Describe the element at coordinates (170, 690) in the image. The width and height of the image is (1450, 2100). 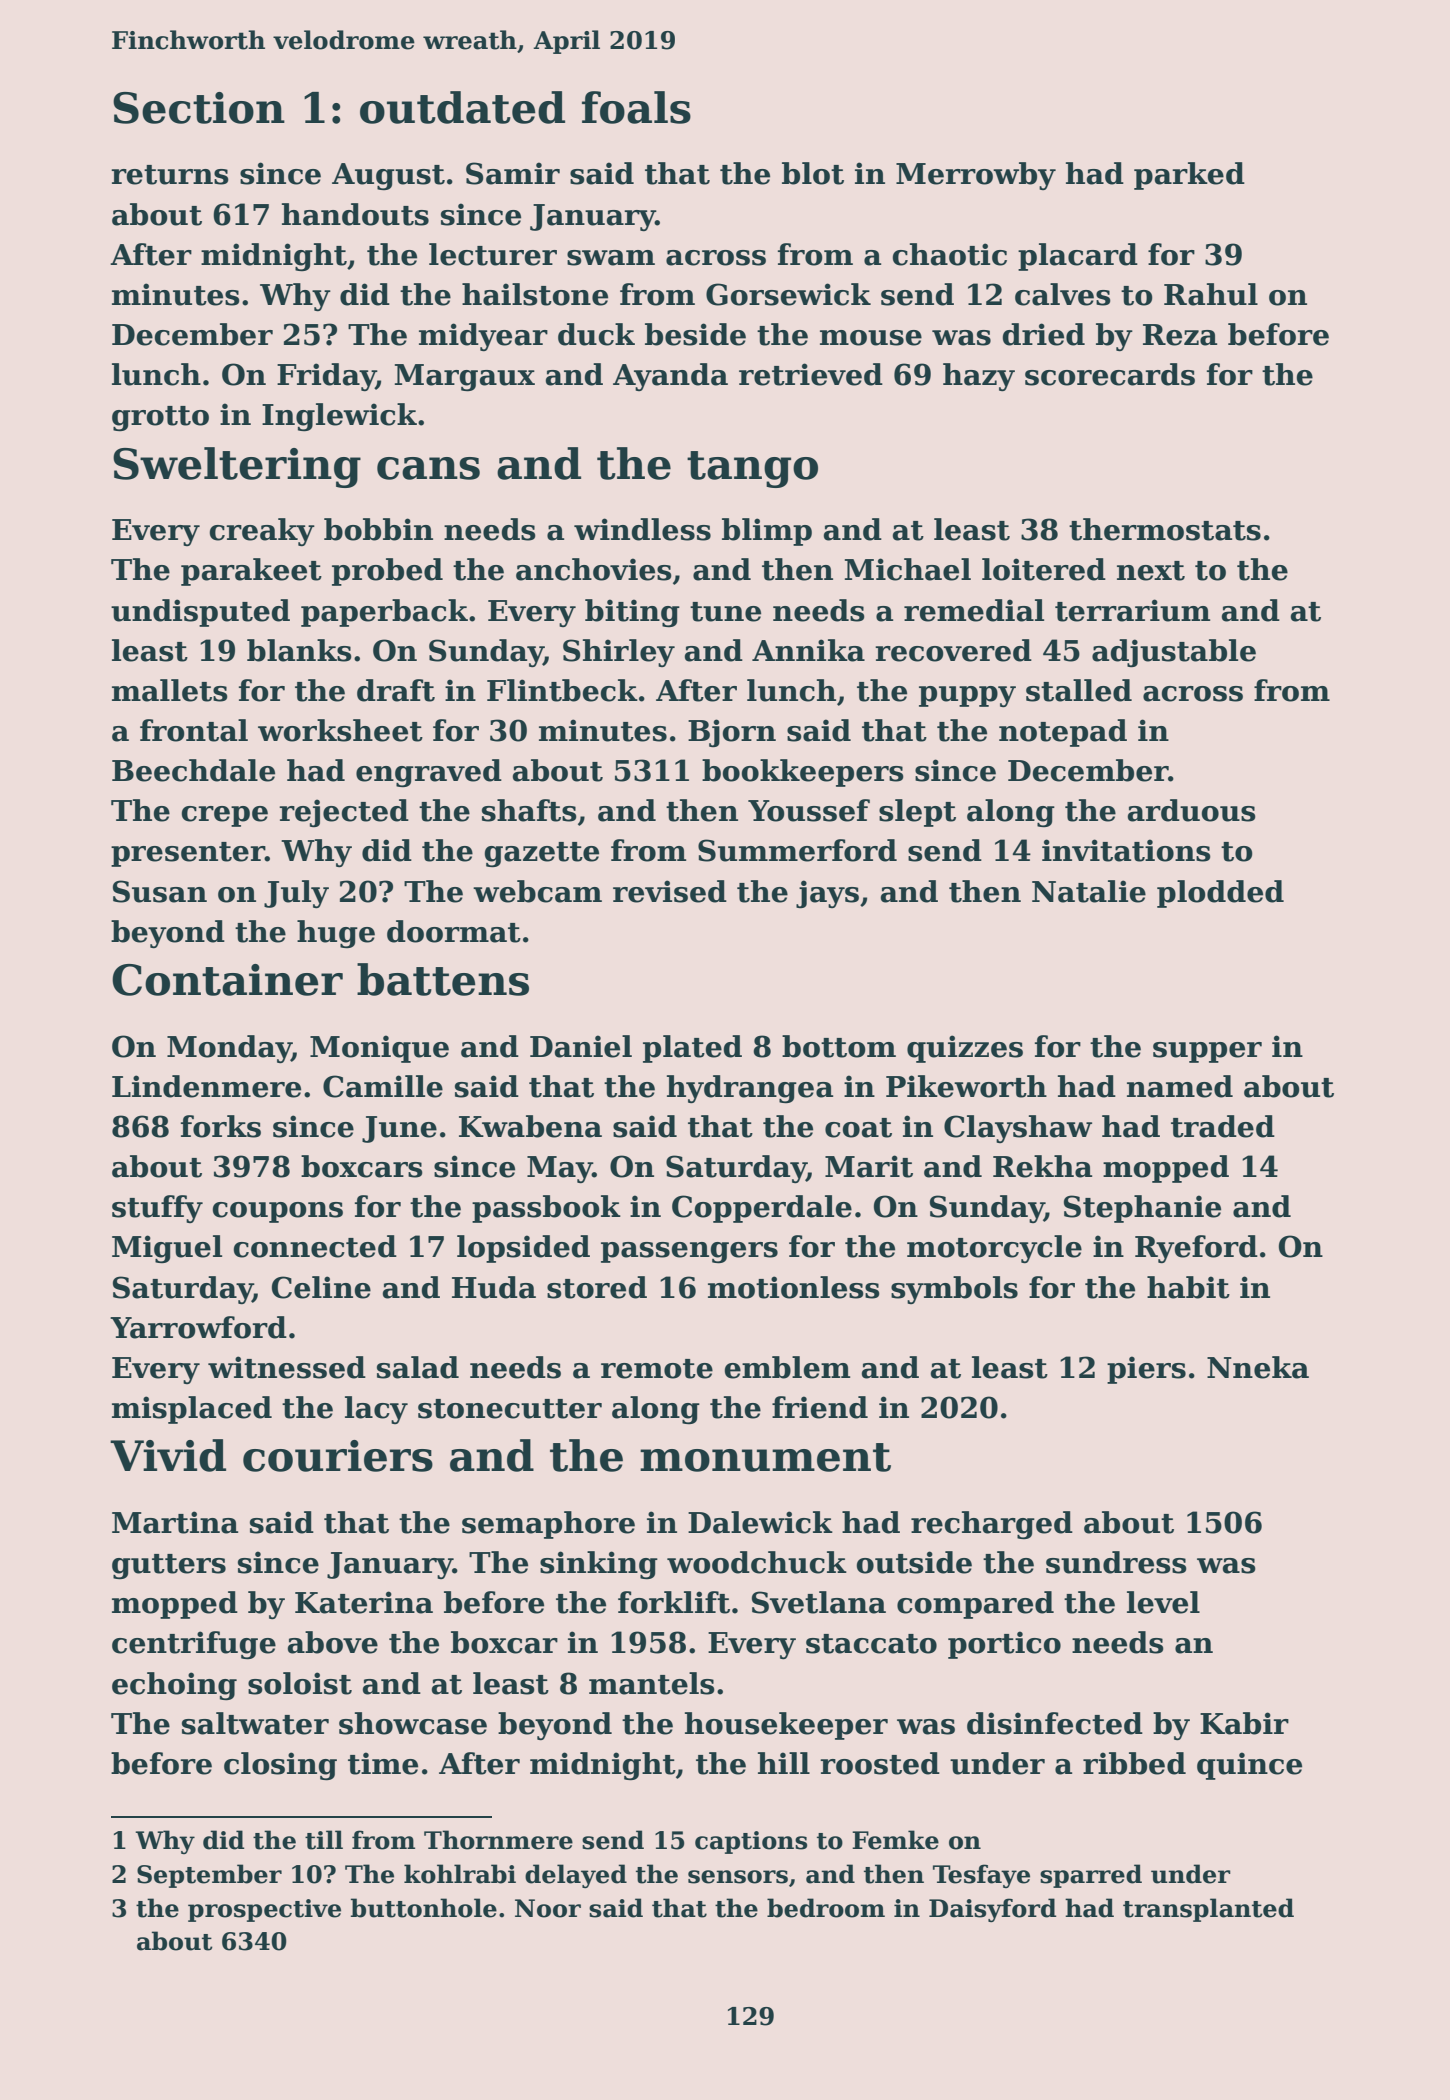
I see `mallets` at that location.
